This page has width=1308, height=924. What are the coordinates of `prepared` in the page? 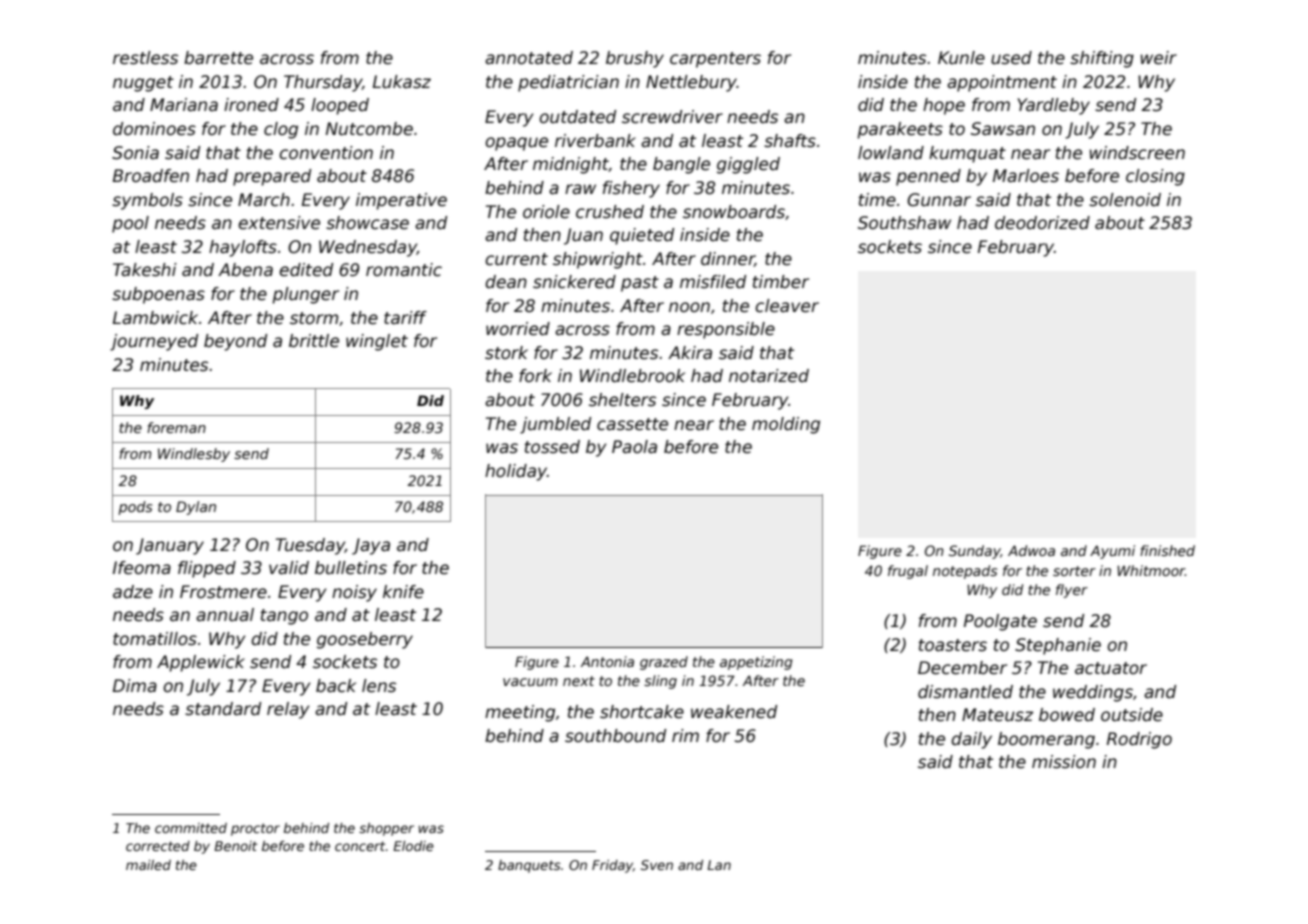 It's located at (272, 177).
